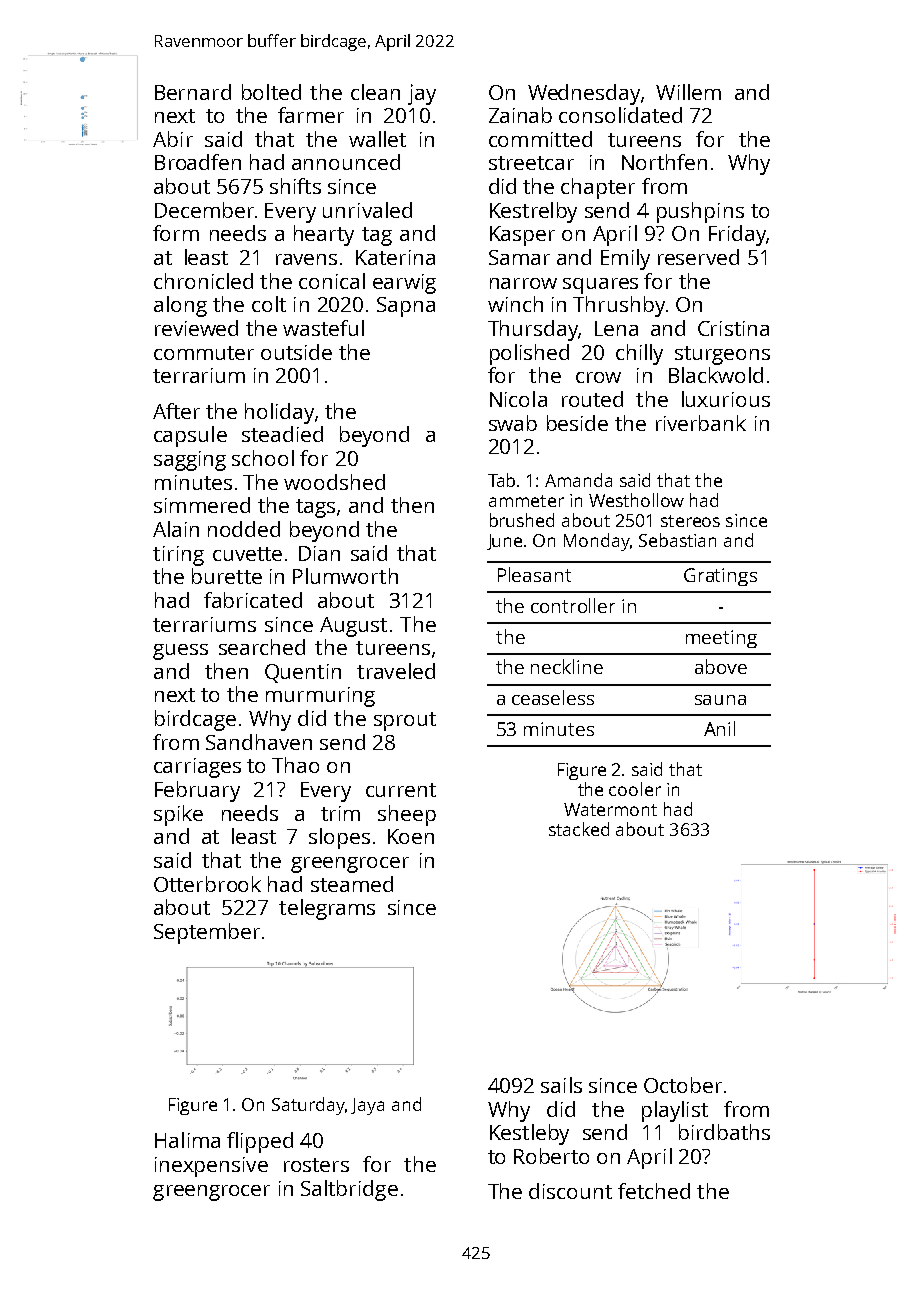  What do you see at coordinates (688, 92) in the page?
I see `Willem` at bounding box center [688, 92].
